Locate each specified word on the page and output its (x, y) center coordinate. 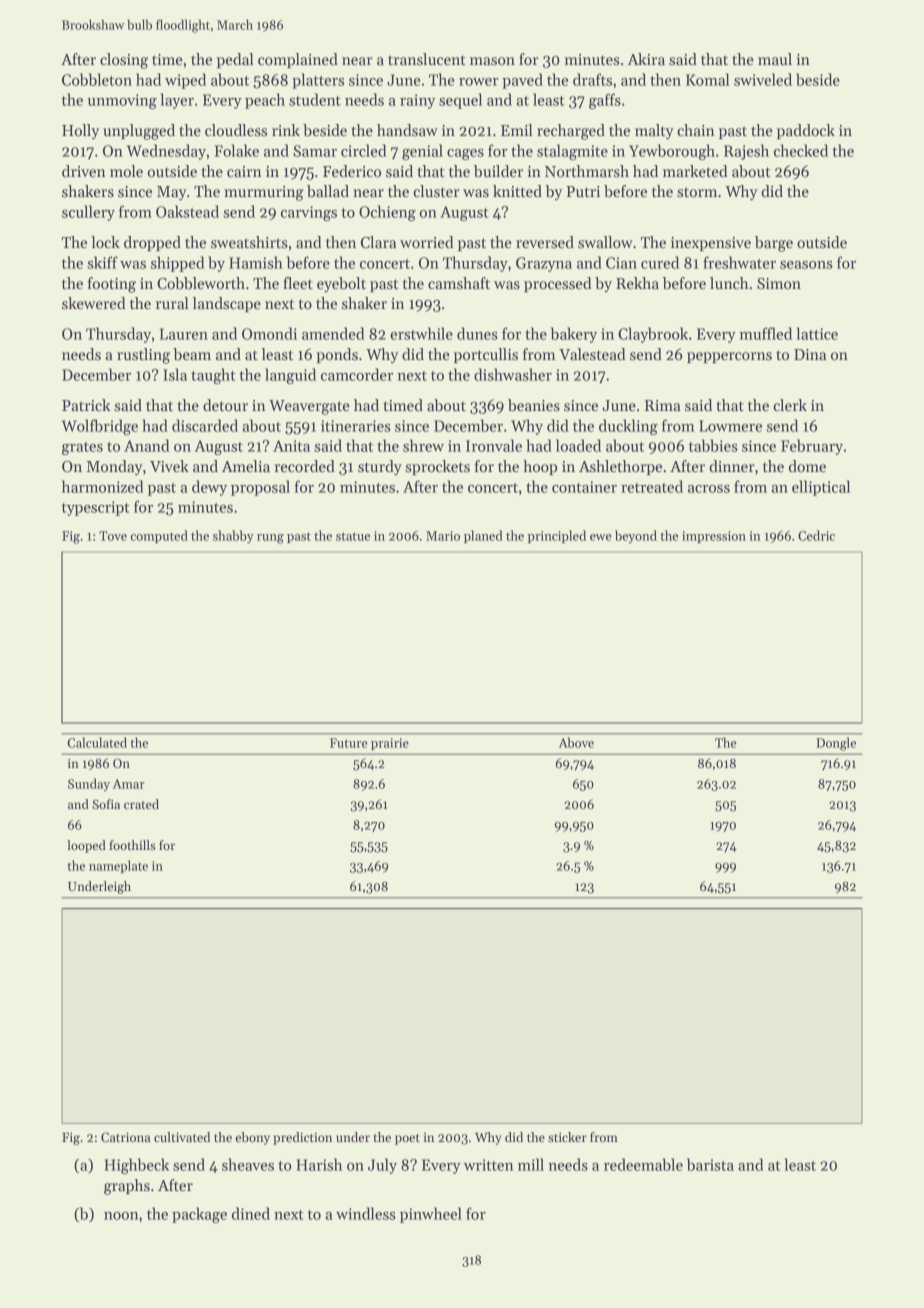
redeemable (643, 1164)
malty (654, 132)
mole (126, 171)
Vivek (169, 466)
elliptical (821, 488)
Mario (443, 536)
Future (349, 743)
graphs (127, 1187)
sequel (460, 101)
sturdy (380, 467)
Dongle (836, 744)
